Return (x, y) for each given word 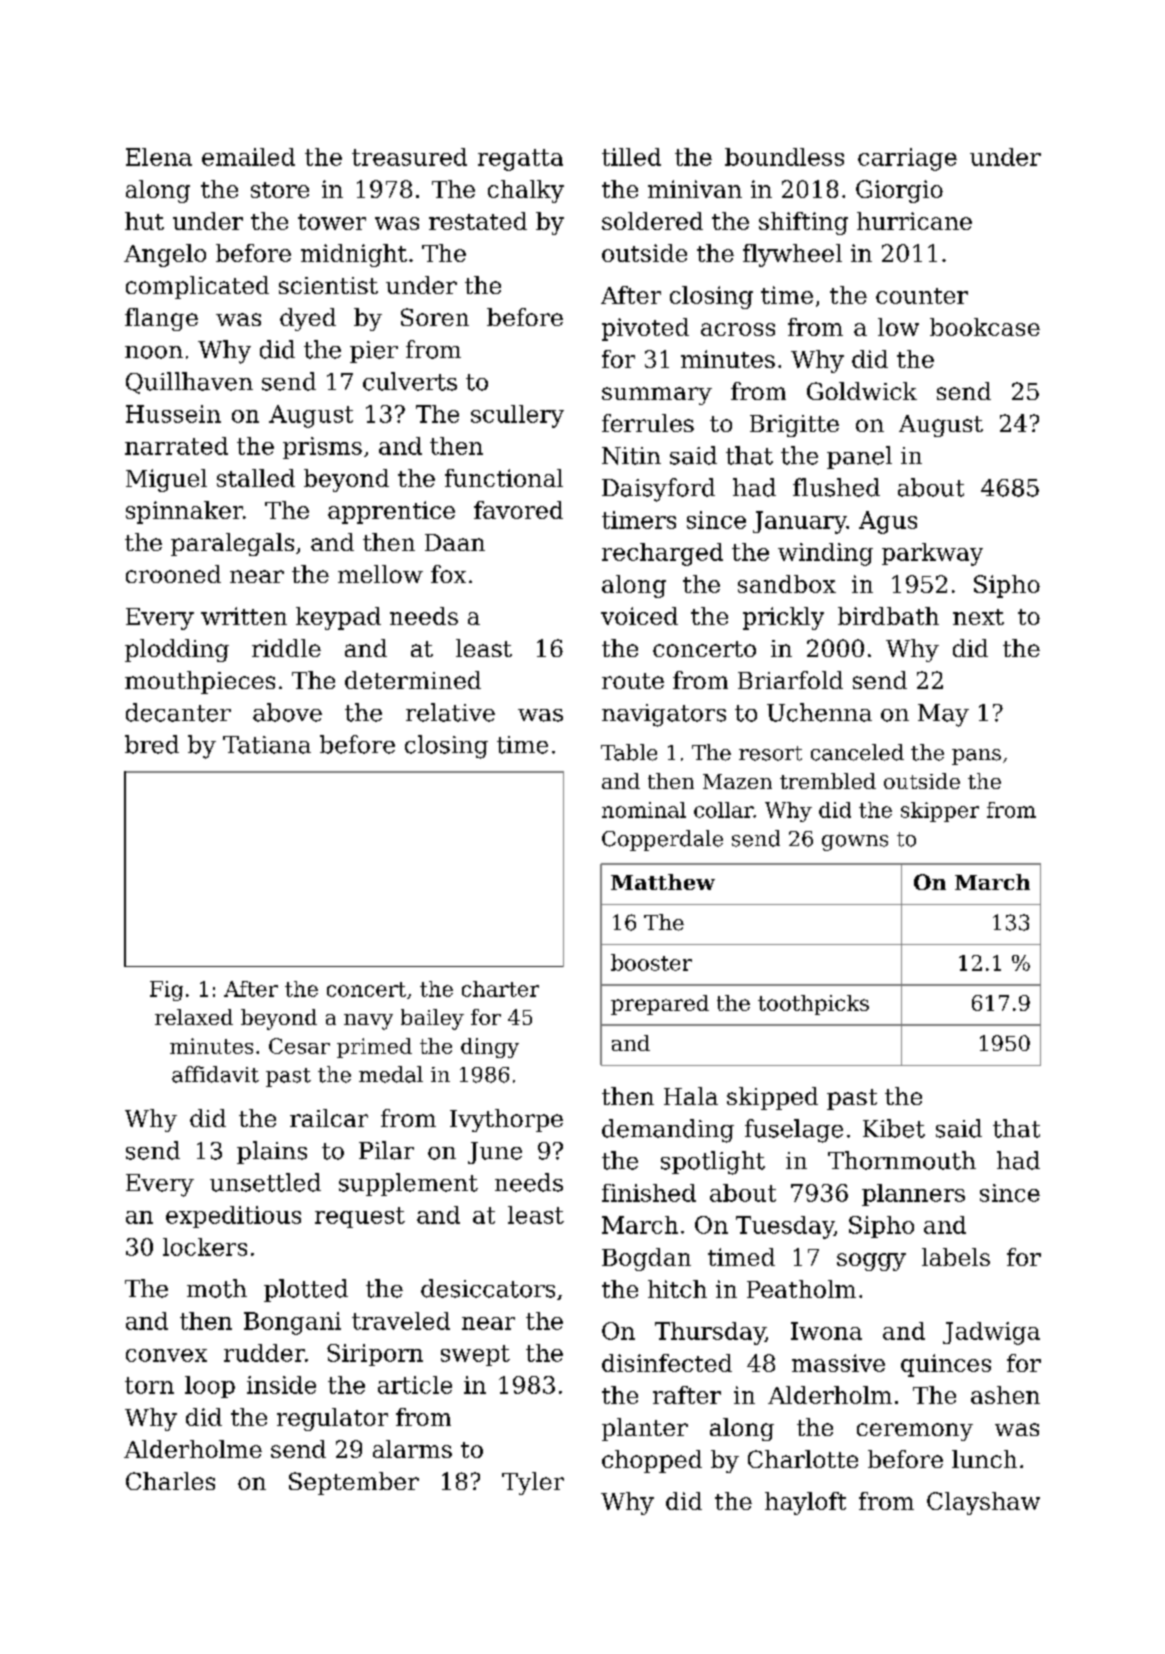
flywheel (792, 255)
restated (478, 221)
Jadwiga (991, 1333)
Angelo (165, 255)
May (943, 715)
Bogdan (646, 1259)
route (633, 681)
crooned (173, 574)
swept (475, 1355)
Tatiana (267, 745)
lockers (205, 1247)
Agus (888, 522)
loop (210, 1387)
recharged (662, 554)
